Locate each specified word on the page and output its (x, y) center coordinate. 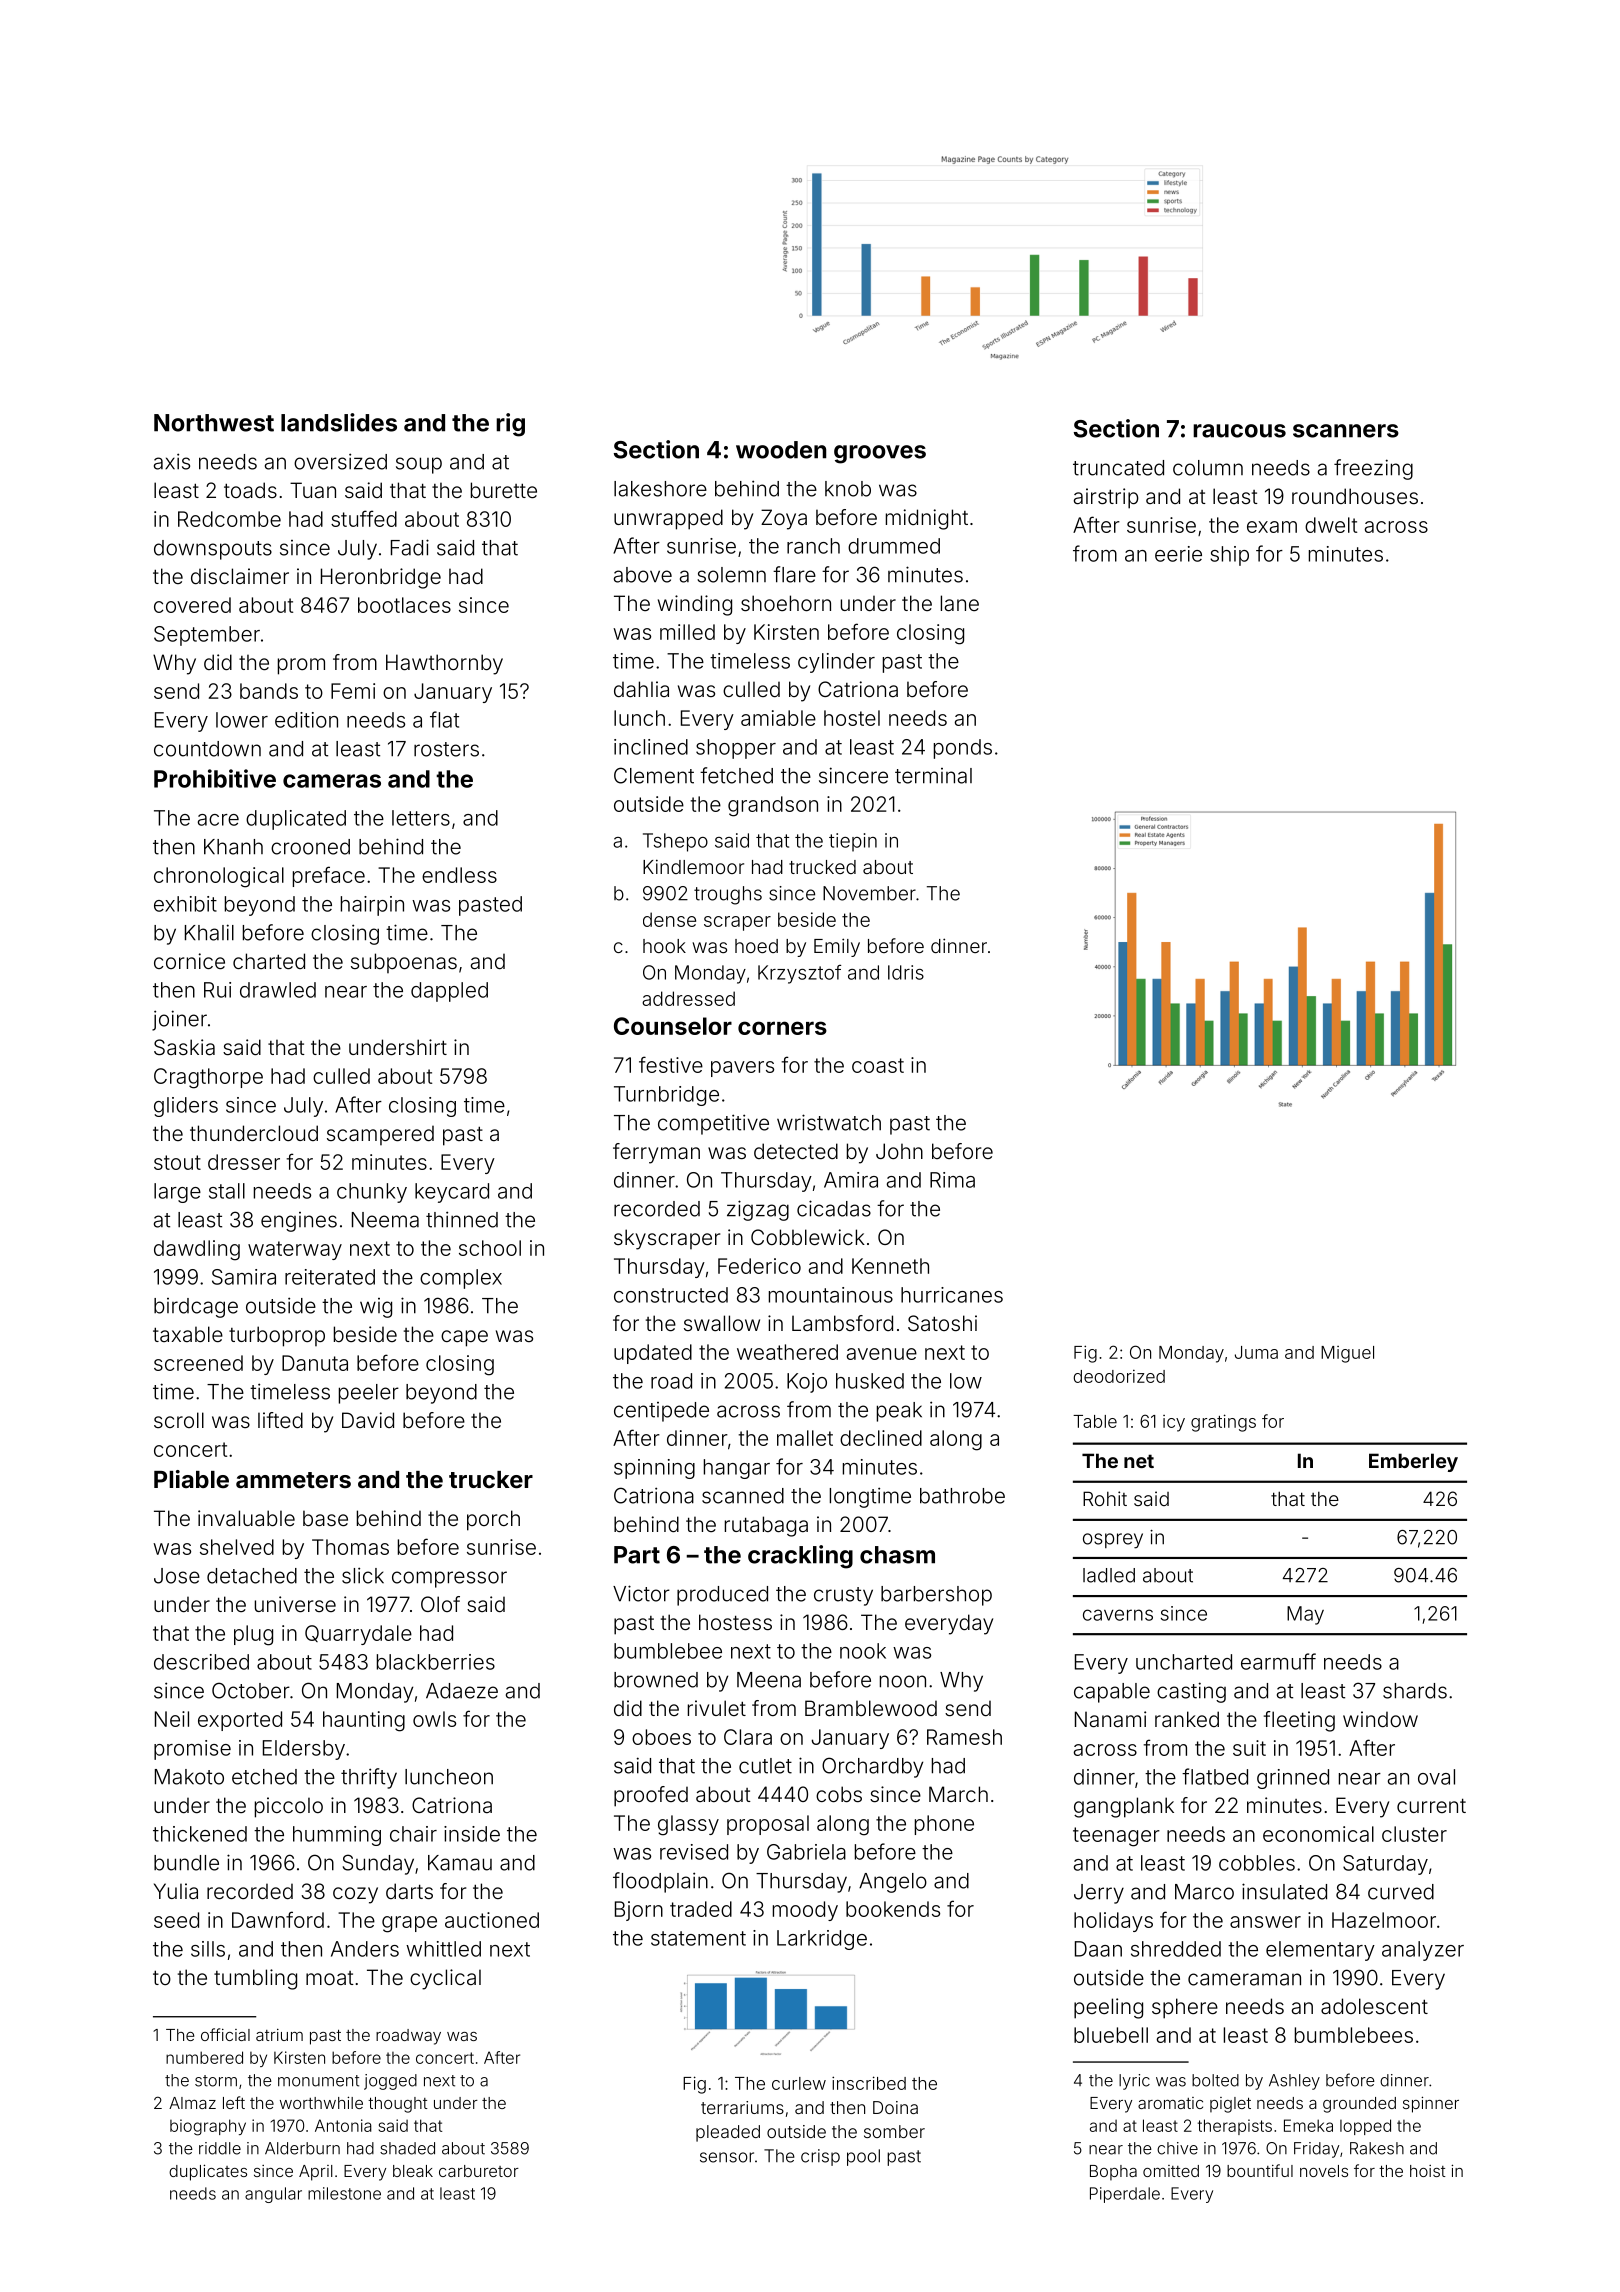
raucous (1239, 431)
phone (944, 1825)
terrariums (742, 2107)
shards (1415, 1691)
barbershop (936, 1596)
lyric (1134, 2082)
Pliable (191, 1479)
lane (960, 603)
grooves (880, 454)
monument (318, 2081)
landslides (339, 422)
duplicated (296, 820)
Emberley (1413, 1462)
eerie (1178, 554)
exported (240, 1721)
